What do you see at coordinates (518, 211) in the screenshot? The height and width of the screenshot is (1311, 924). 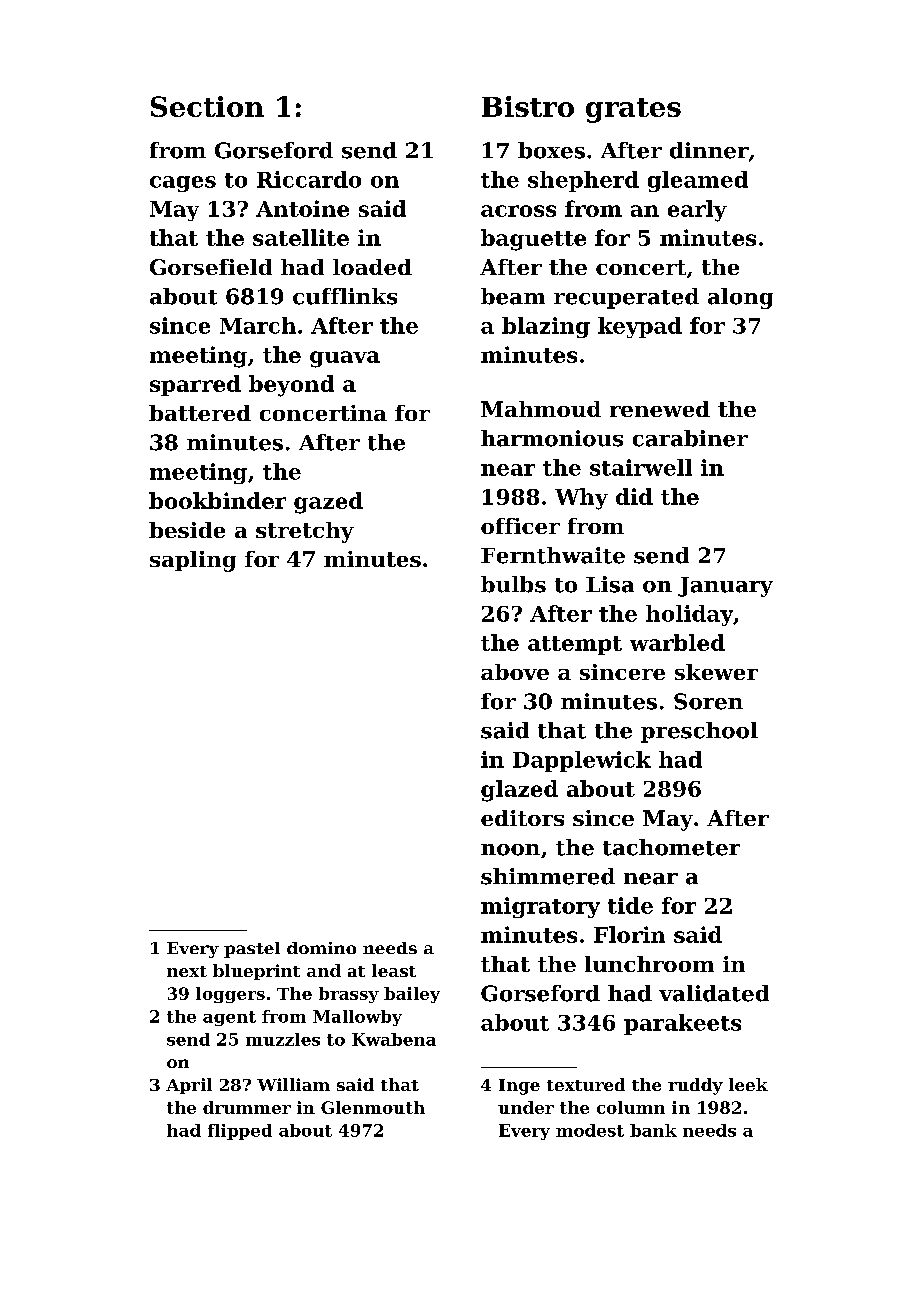 I see `across` at bounding box center [518, 211].
